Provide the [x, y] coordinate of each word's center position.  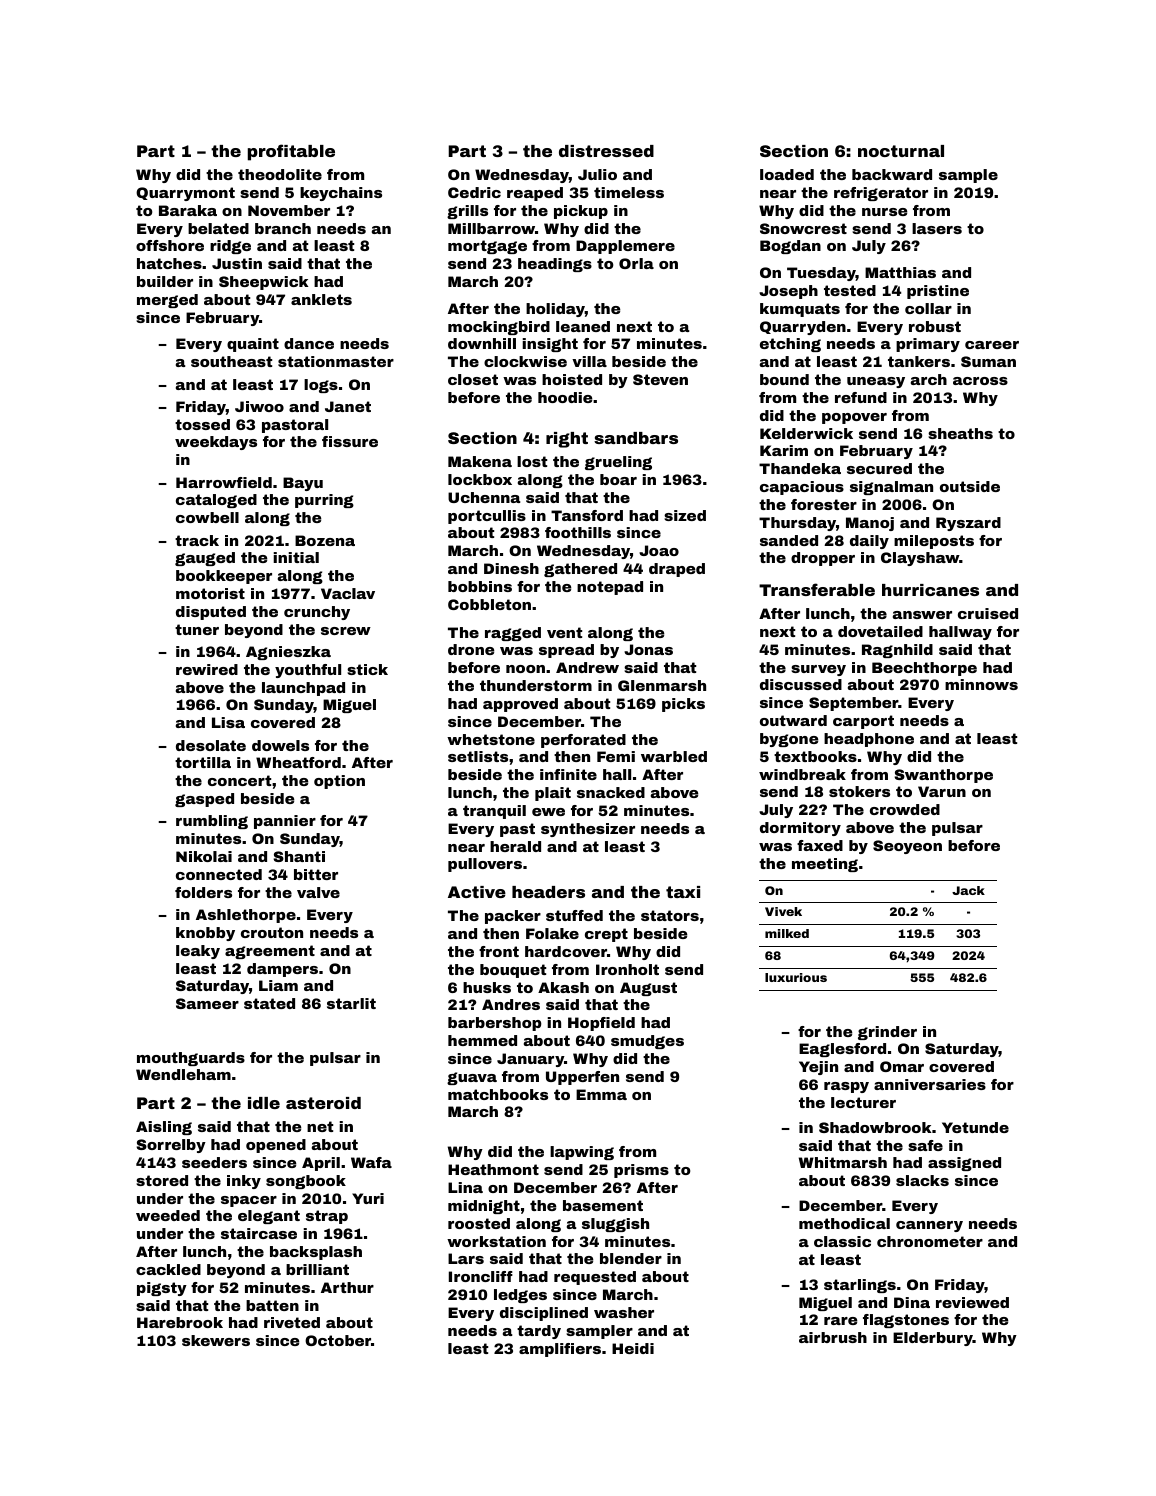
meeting [825, 865]
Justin [237, 263]
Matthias [900, 272]
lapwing [582, 1153]
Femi [616, 756]
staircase [259, 1233]
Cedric [474, 192]
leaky [198, 952]
